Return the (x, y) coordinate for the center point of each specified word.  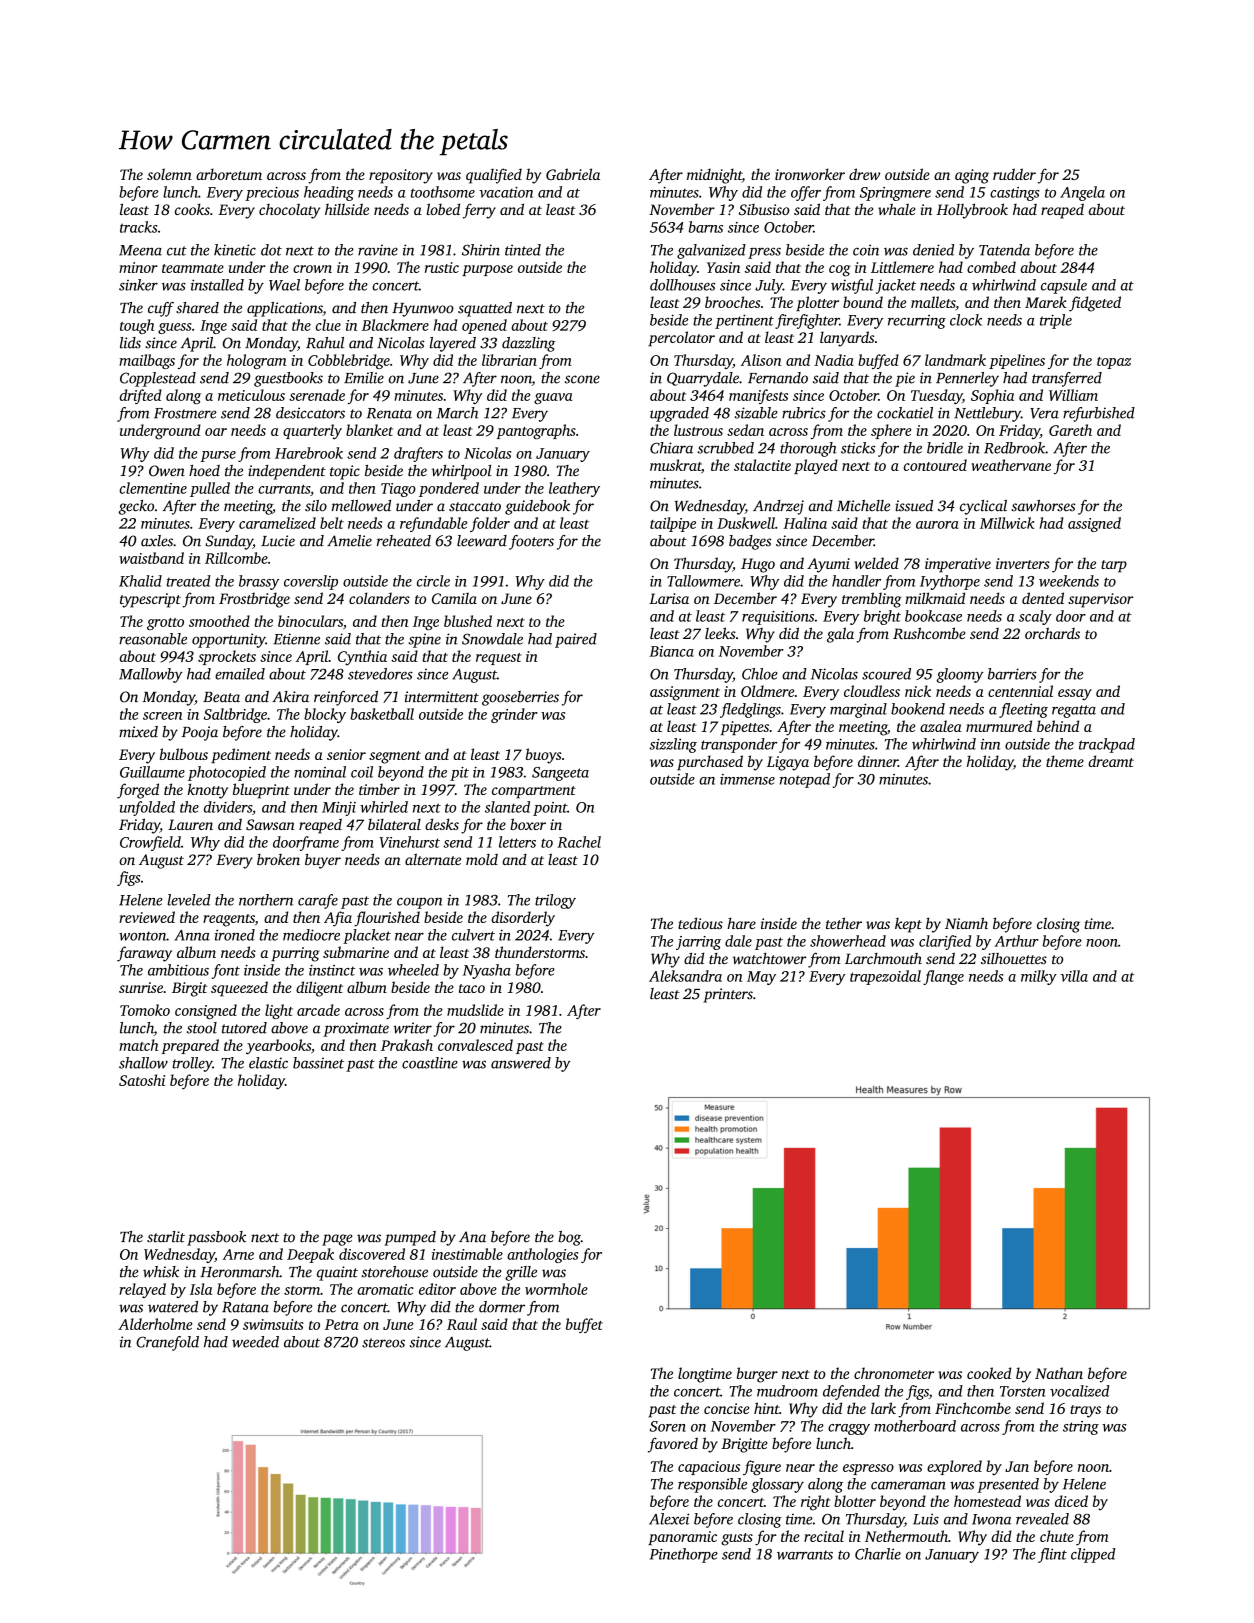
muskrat (676, 466)
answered (521, 1063)
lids (130, 343)
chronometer (894, 1373)
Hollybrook (972, 211)
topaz (1114, 363)
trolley (192, 1064)
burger (757, 1375)
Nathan (1059, 1373)
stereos (383, 1343)
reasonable (153, 639)
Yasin (723, 267)
